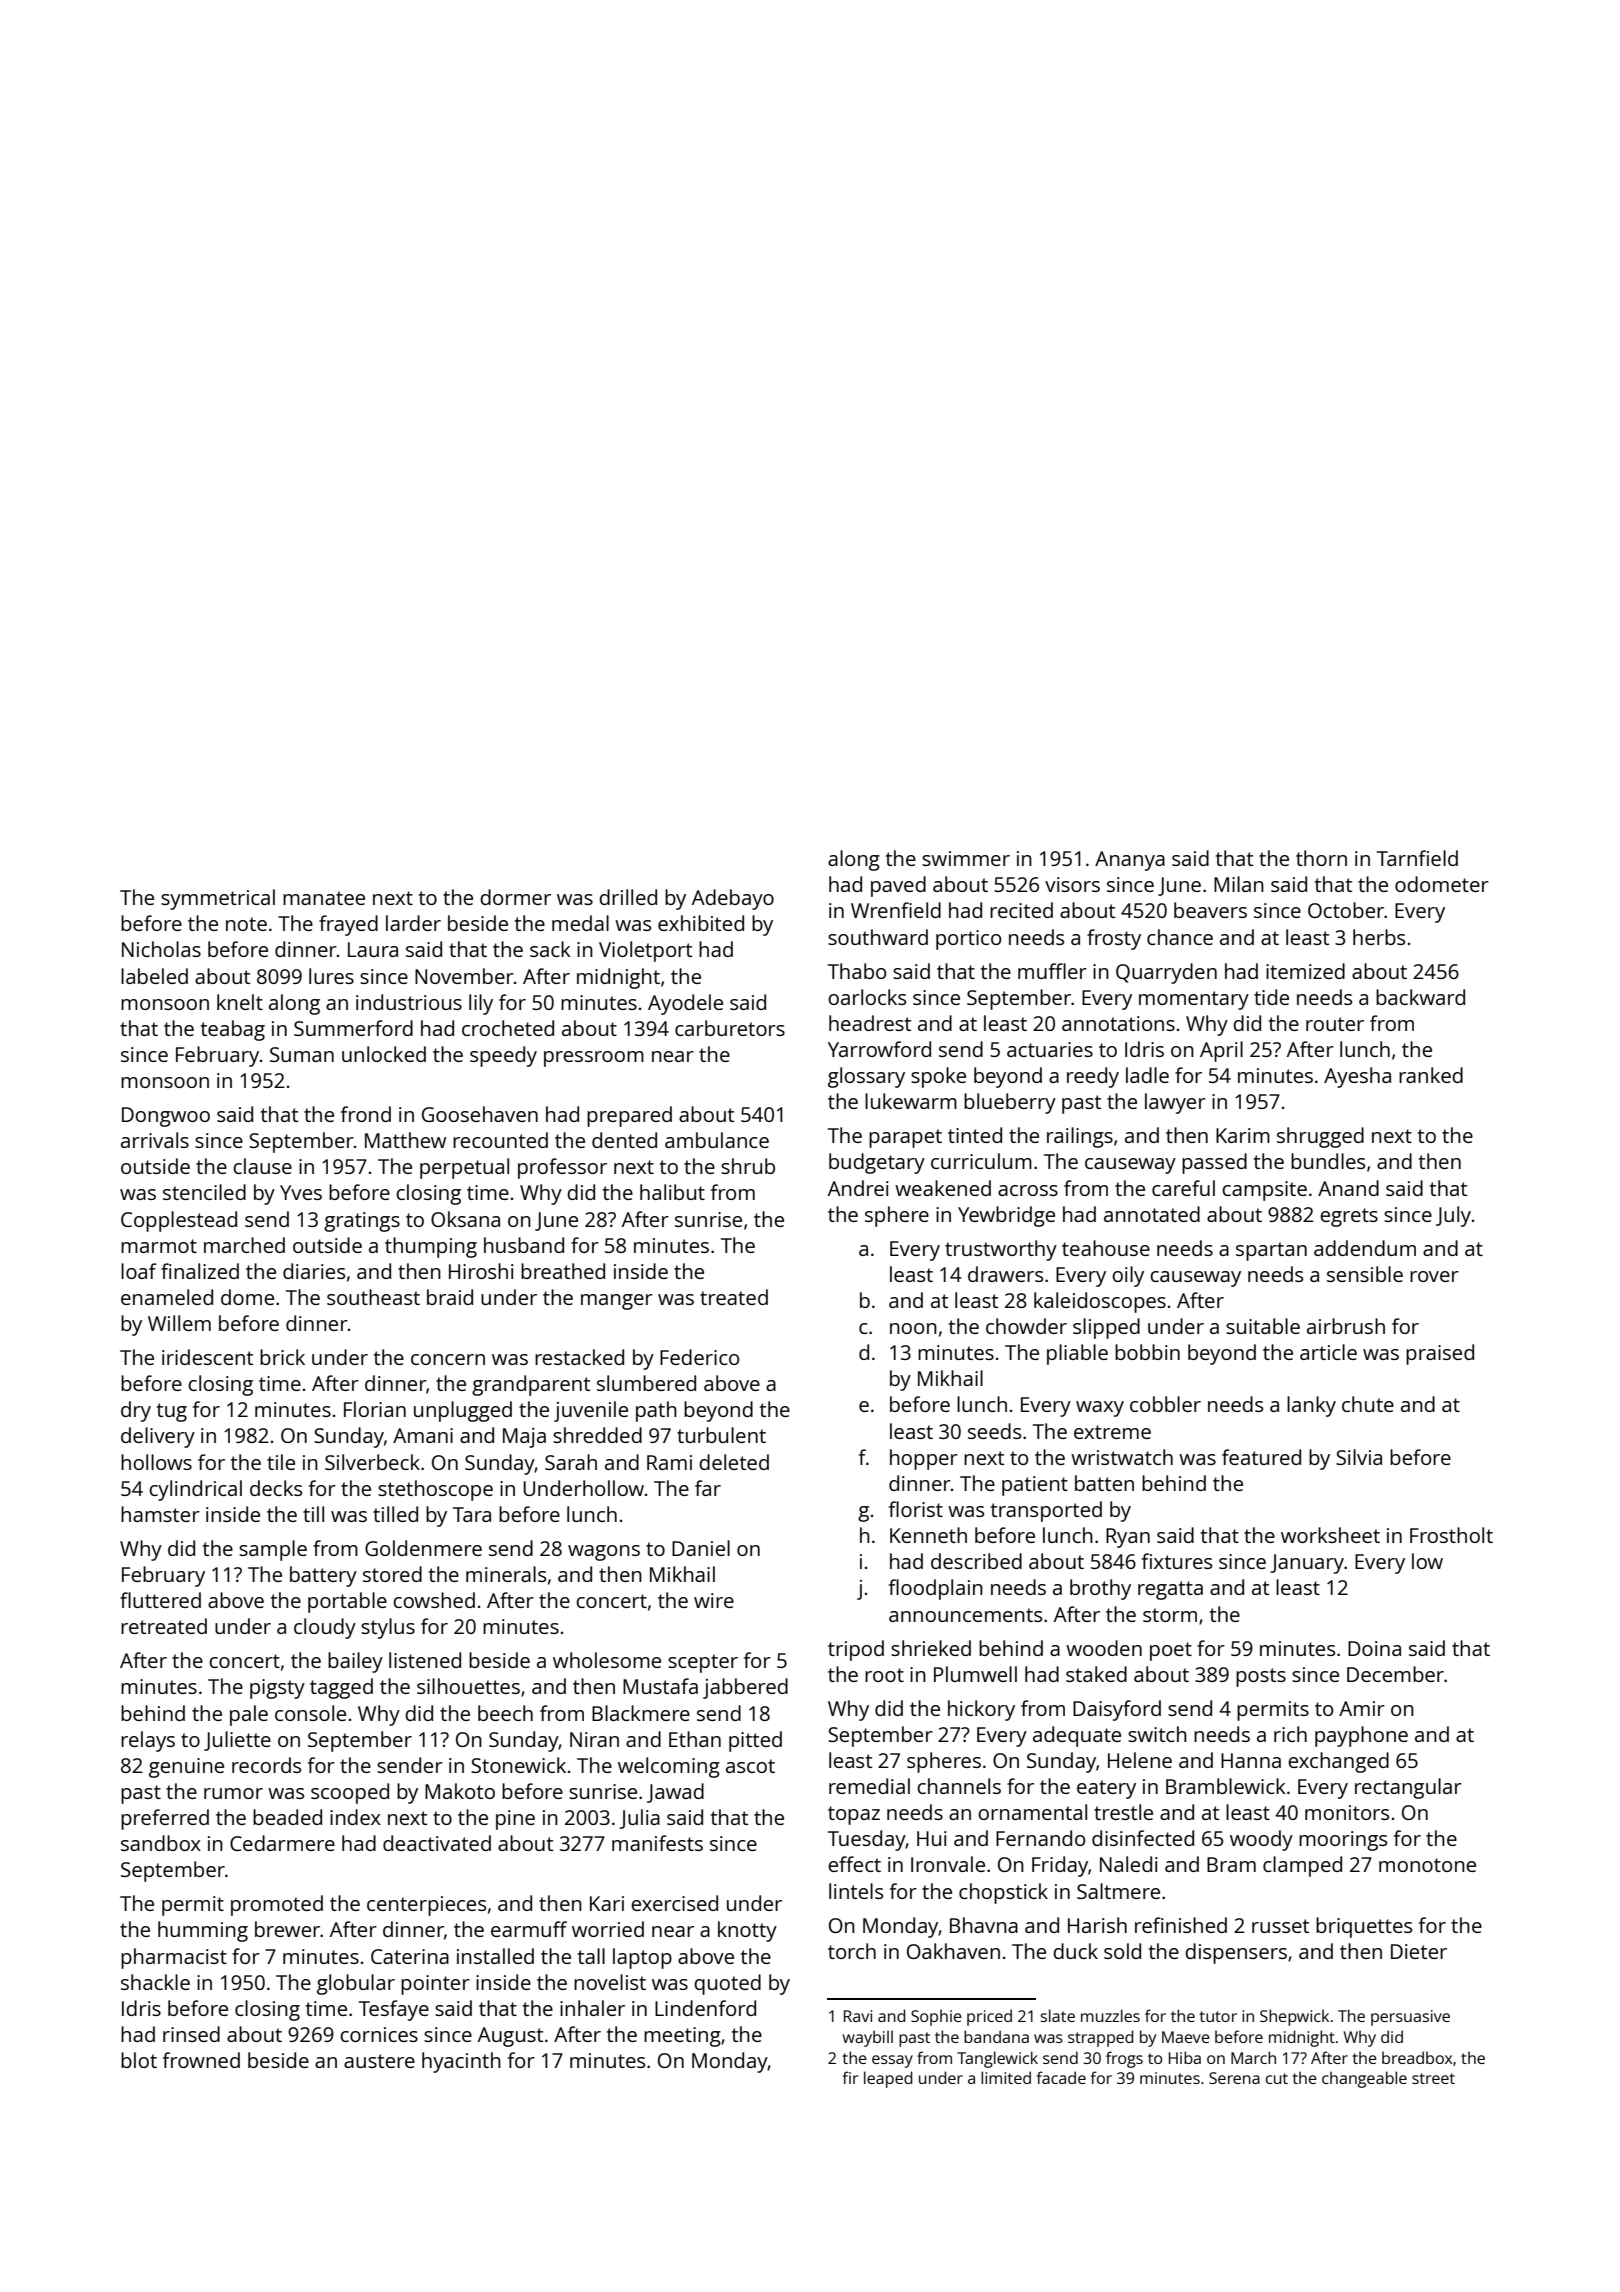 This document has height=2292, width=1620. I want to click on ranked, so click(1431, 1075).
